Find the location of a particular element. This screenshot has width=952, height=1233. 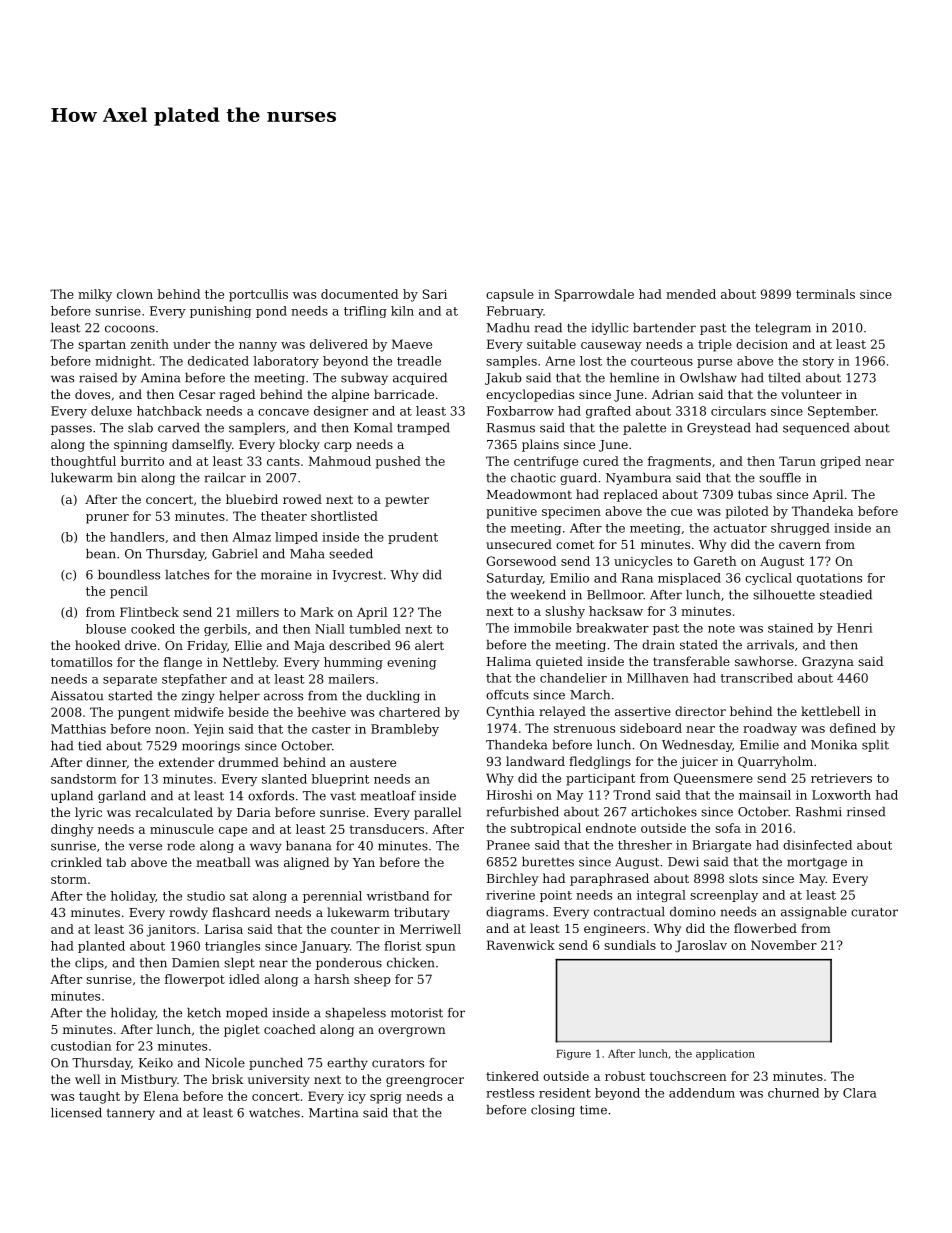

story is located at coordinates (818, 362).
